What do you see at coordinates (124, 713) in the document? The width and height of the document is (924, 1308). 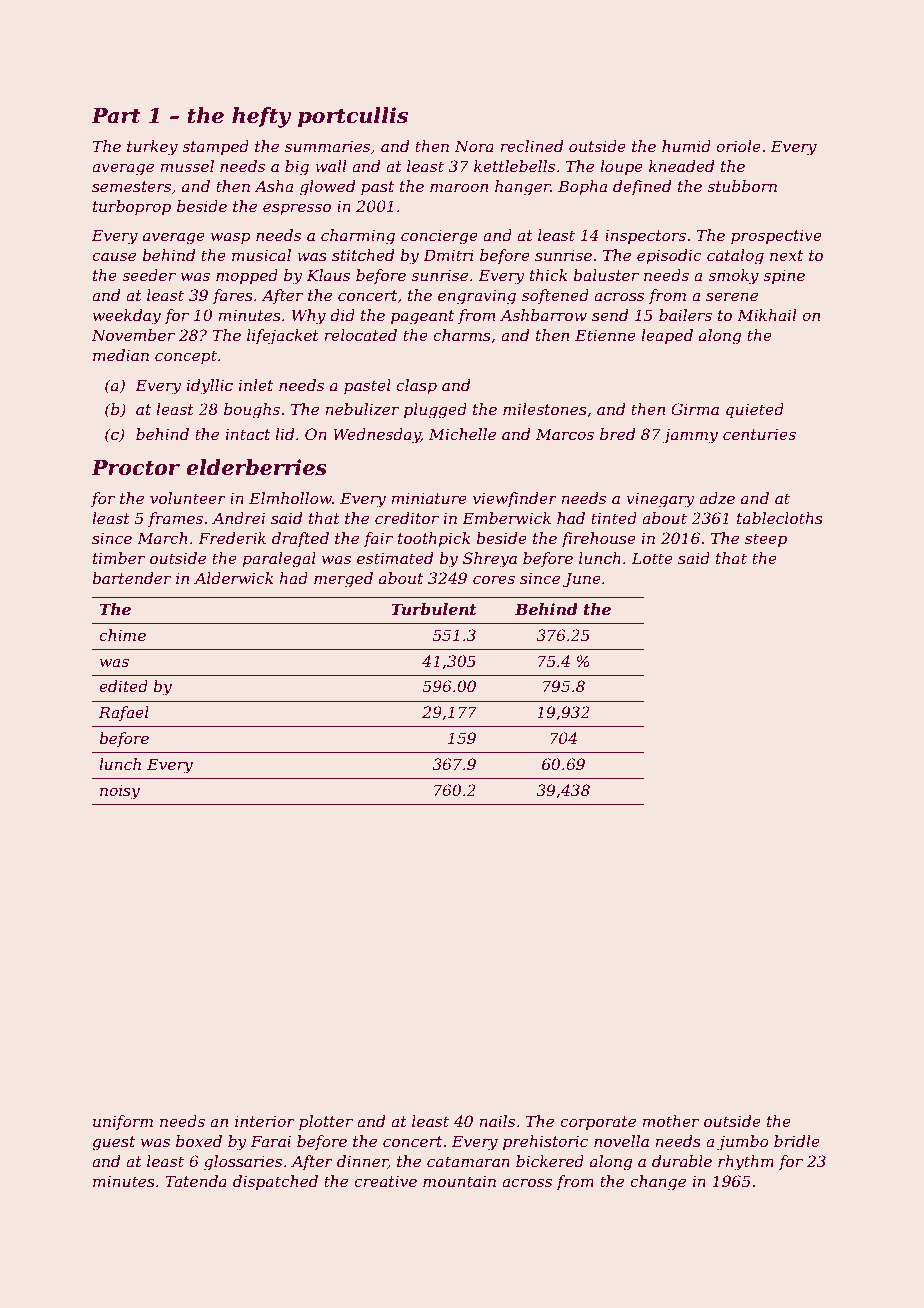 I see `Rafael` at bounding box center [124, 713].
